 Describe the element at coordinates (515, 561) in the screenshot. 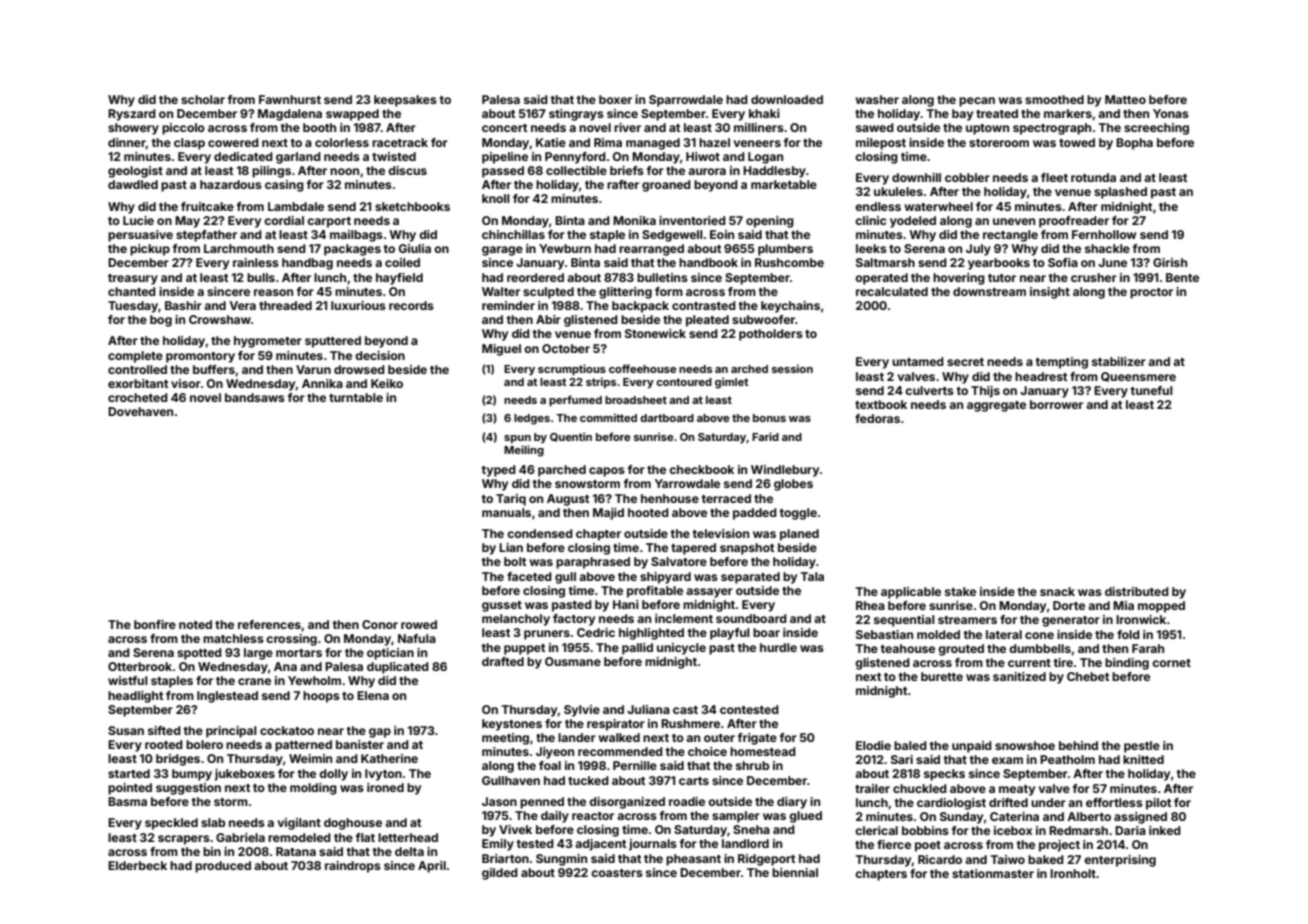

I see `bolt` at that location.
